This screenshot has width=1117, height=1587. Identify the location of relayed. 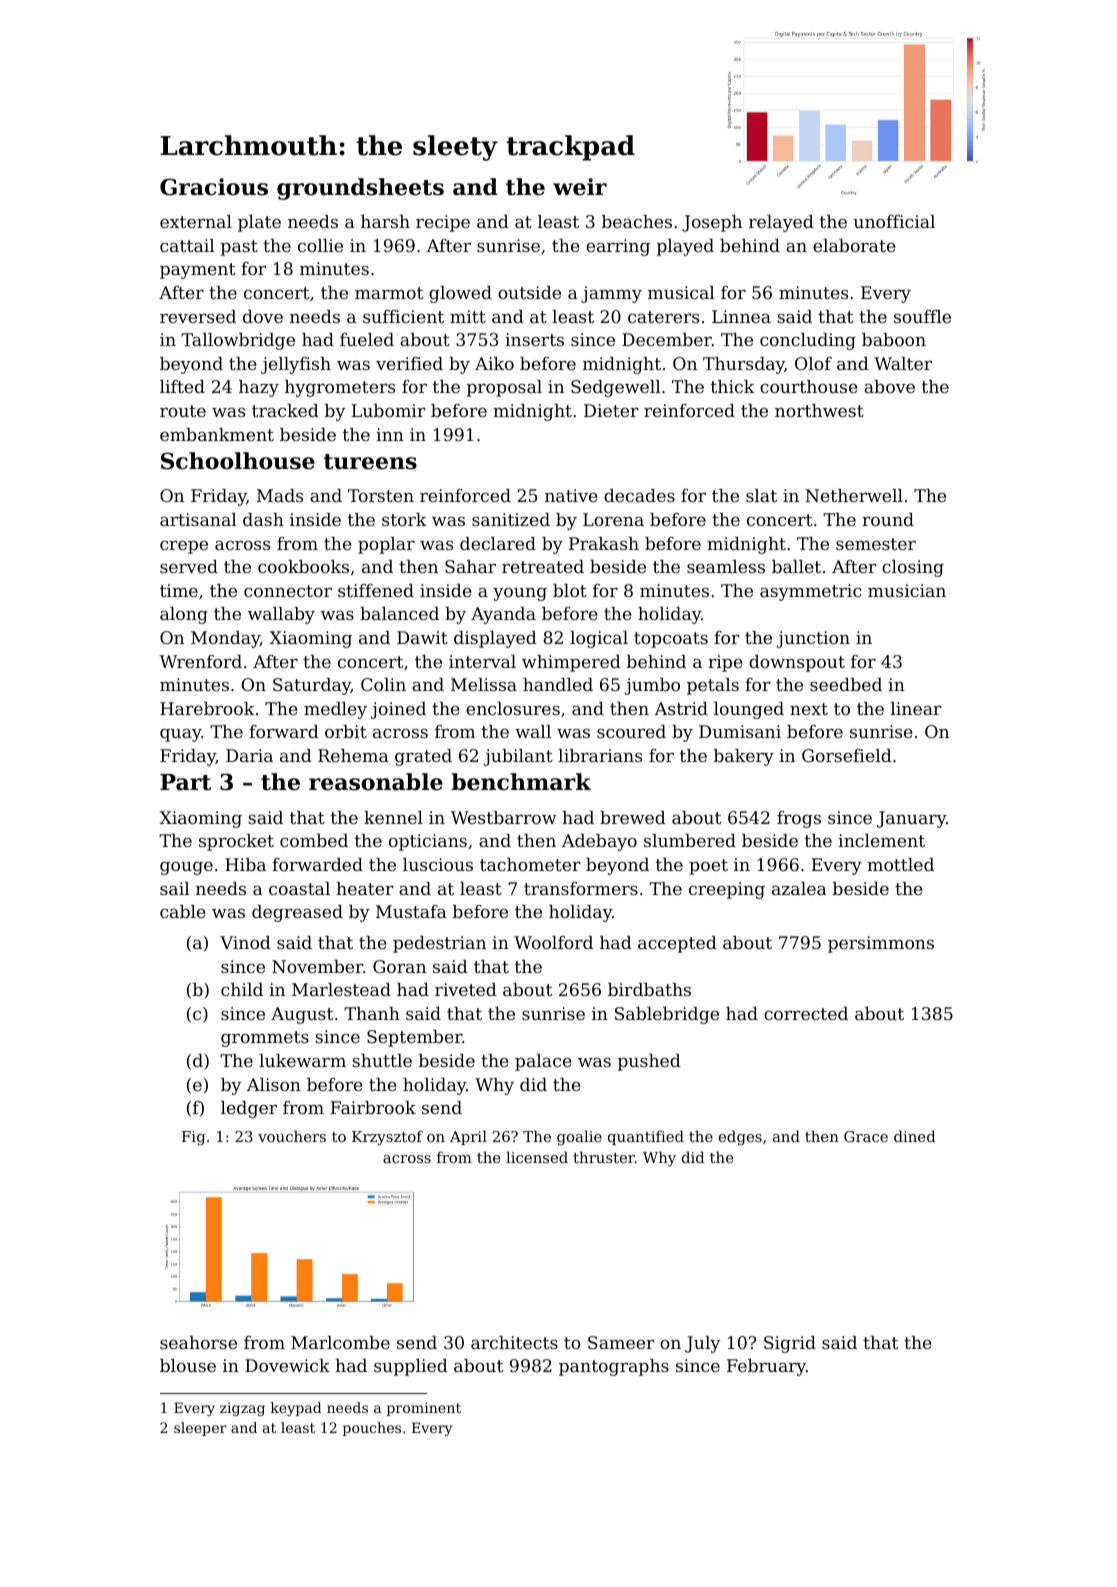
(781, 223).
